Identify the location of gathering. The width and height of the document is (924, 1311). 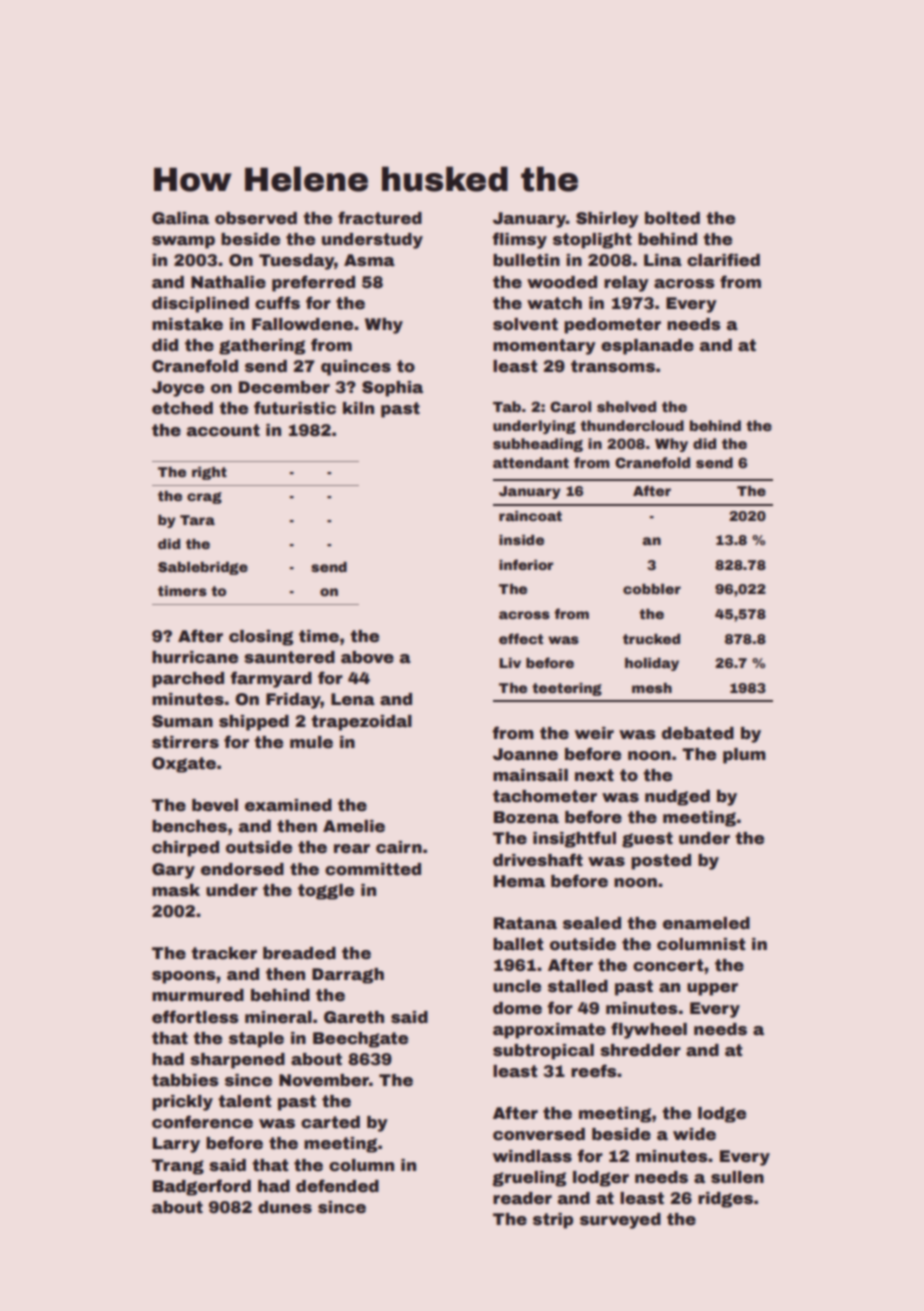
(262, 347).
